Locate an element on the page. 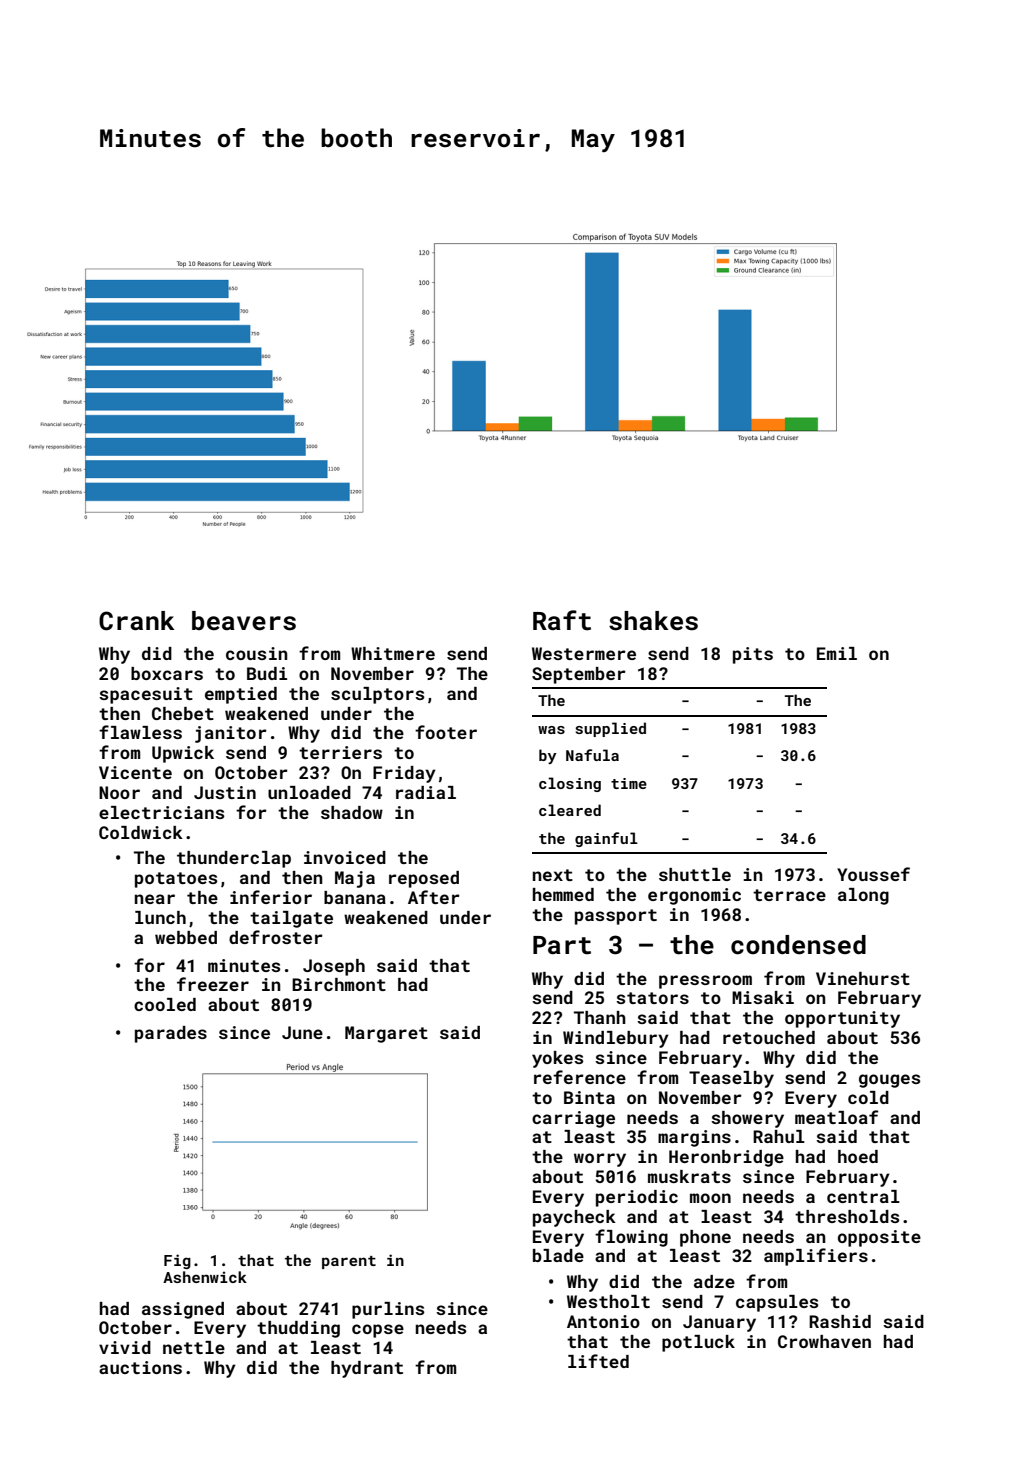 The width and height of the document is (1030, 1464). Youssef is located at coordinates (873, 874).
